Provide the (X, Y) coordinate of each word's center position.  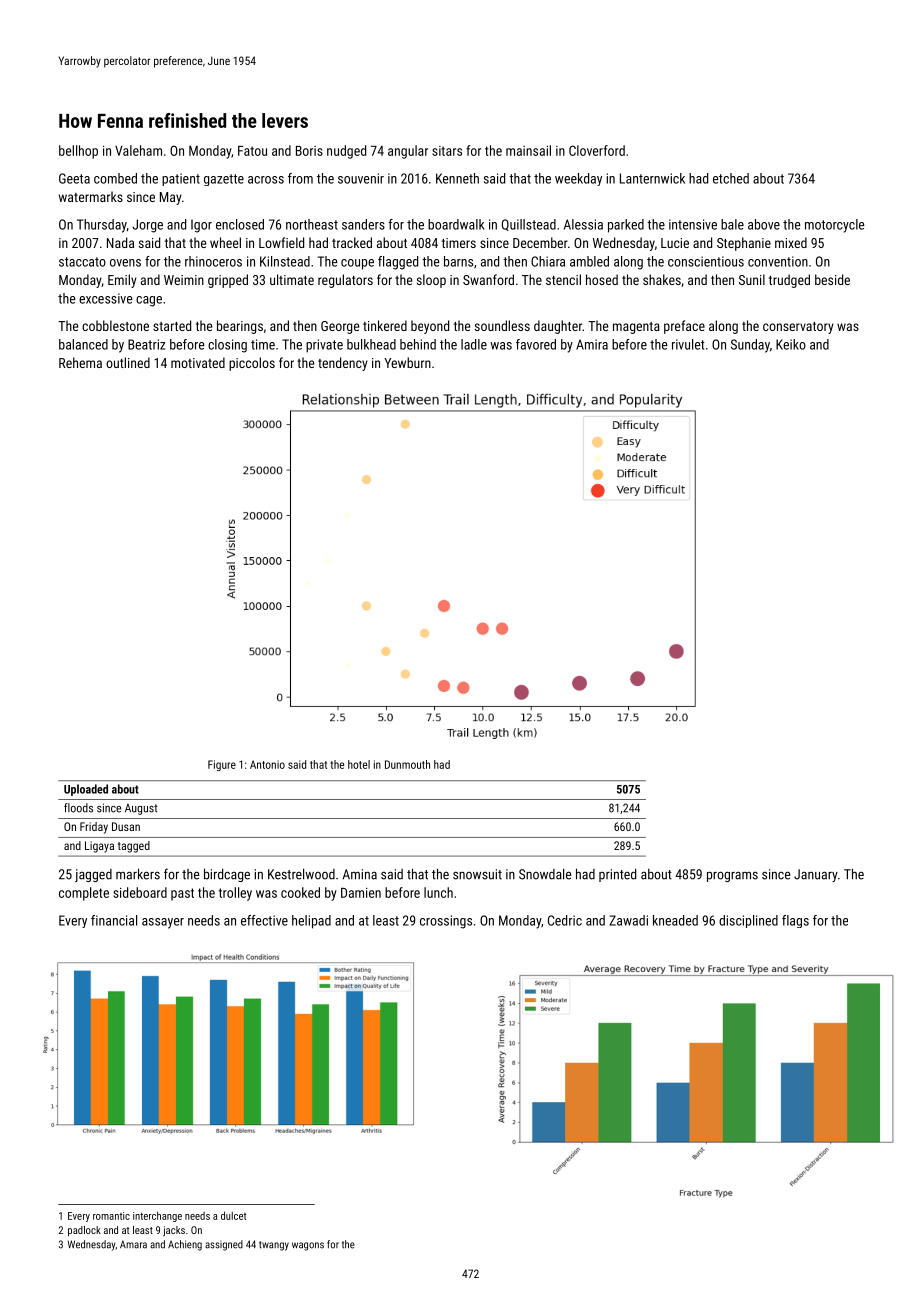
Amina (360, 874)
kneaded (675, 920)
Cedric (565, 920)
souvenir (361, 178)
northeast (312, 224)
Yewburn (407, 362)
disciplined (748, 921)
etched (731, 178)
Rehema (80, 362)
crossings (446, 922)
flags (795, 921)
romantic (111, 1216)
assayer (163, 923)
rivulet (688, 344)
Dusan (126, 826)
